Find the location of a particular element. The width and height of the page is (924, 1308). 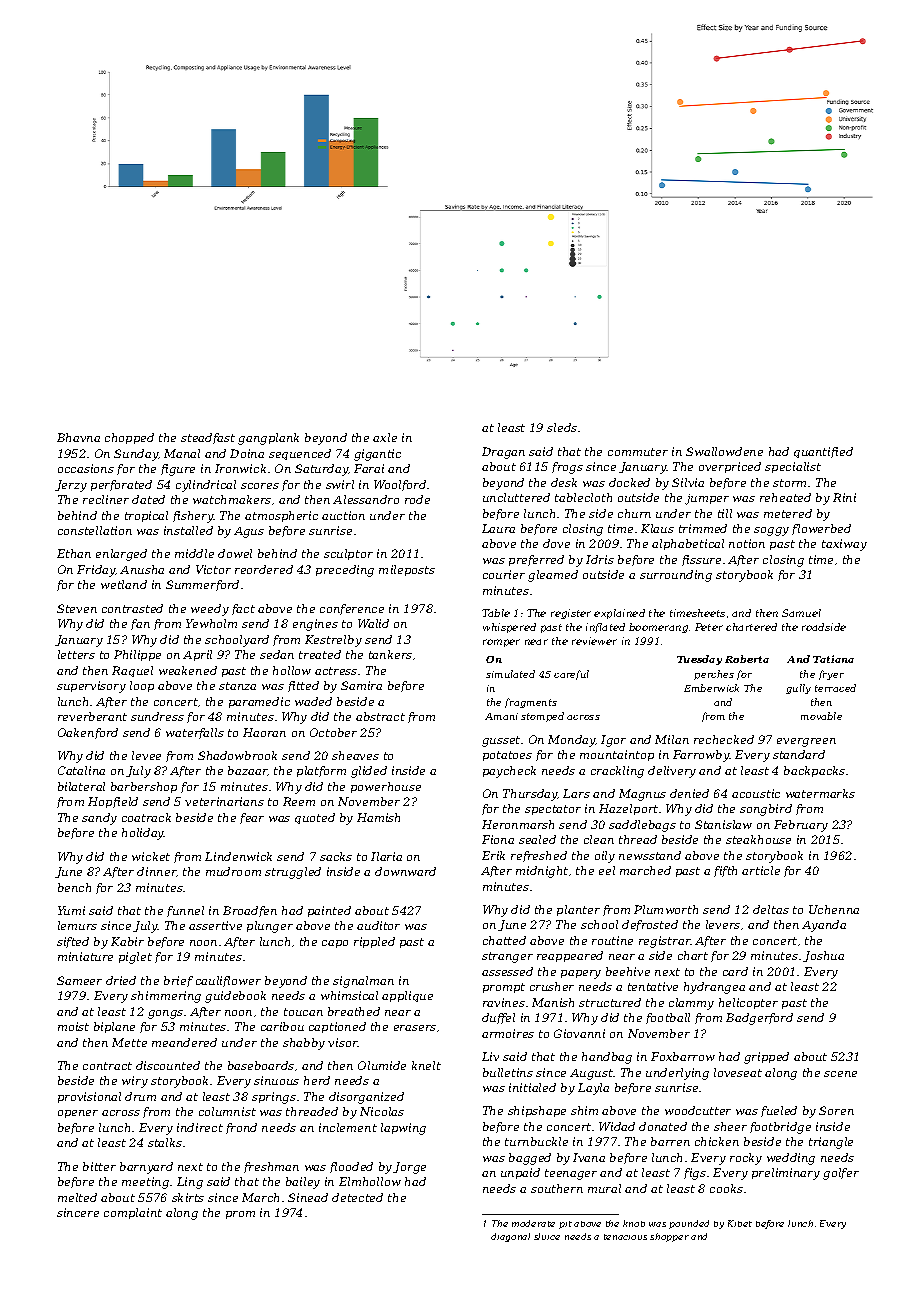

Yewholm is located at coordinates (211, 623).
